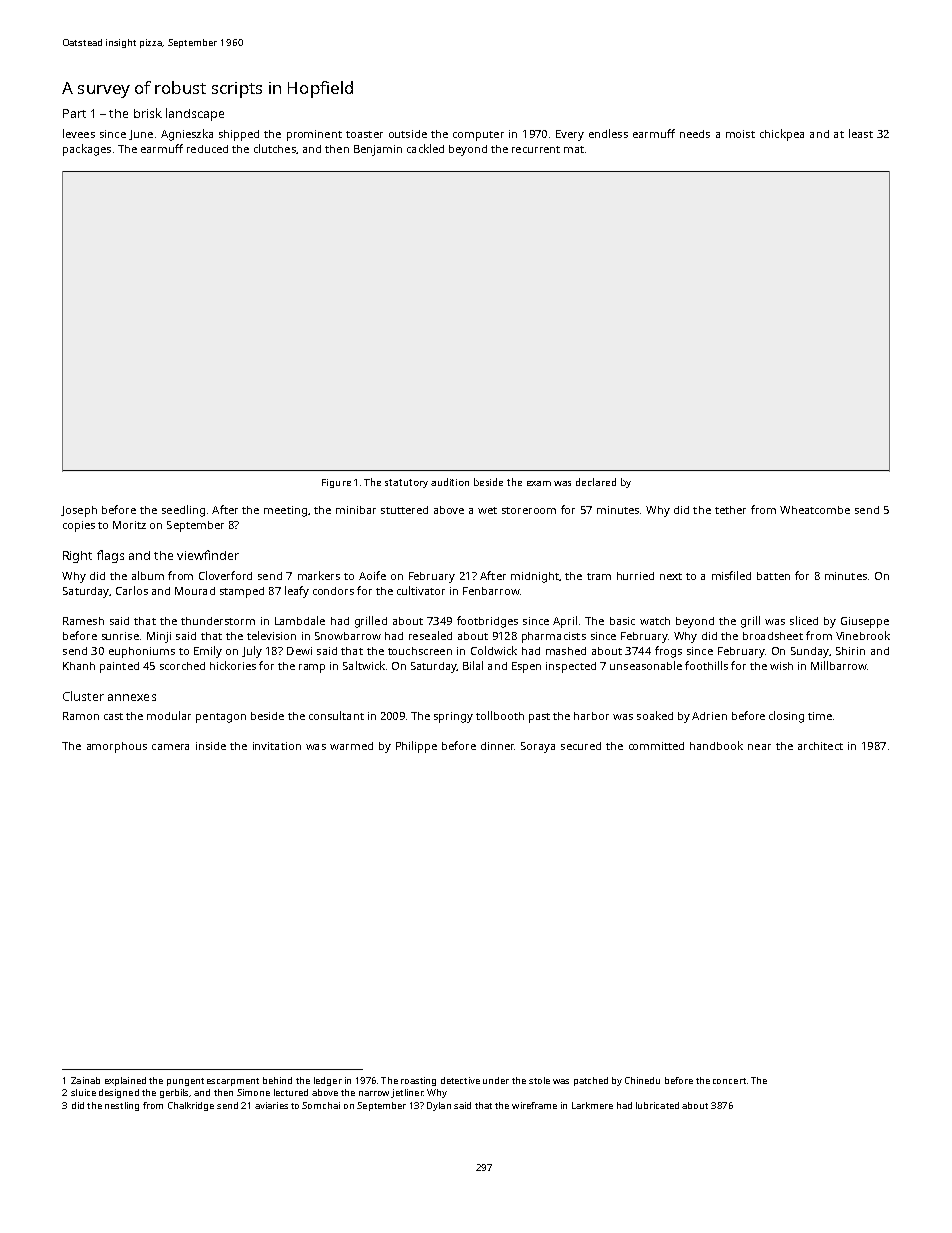  Describe the element at coordinates (850, 651) in the screenshot. I see `Shirin` at that location.
